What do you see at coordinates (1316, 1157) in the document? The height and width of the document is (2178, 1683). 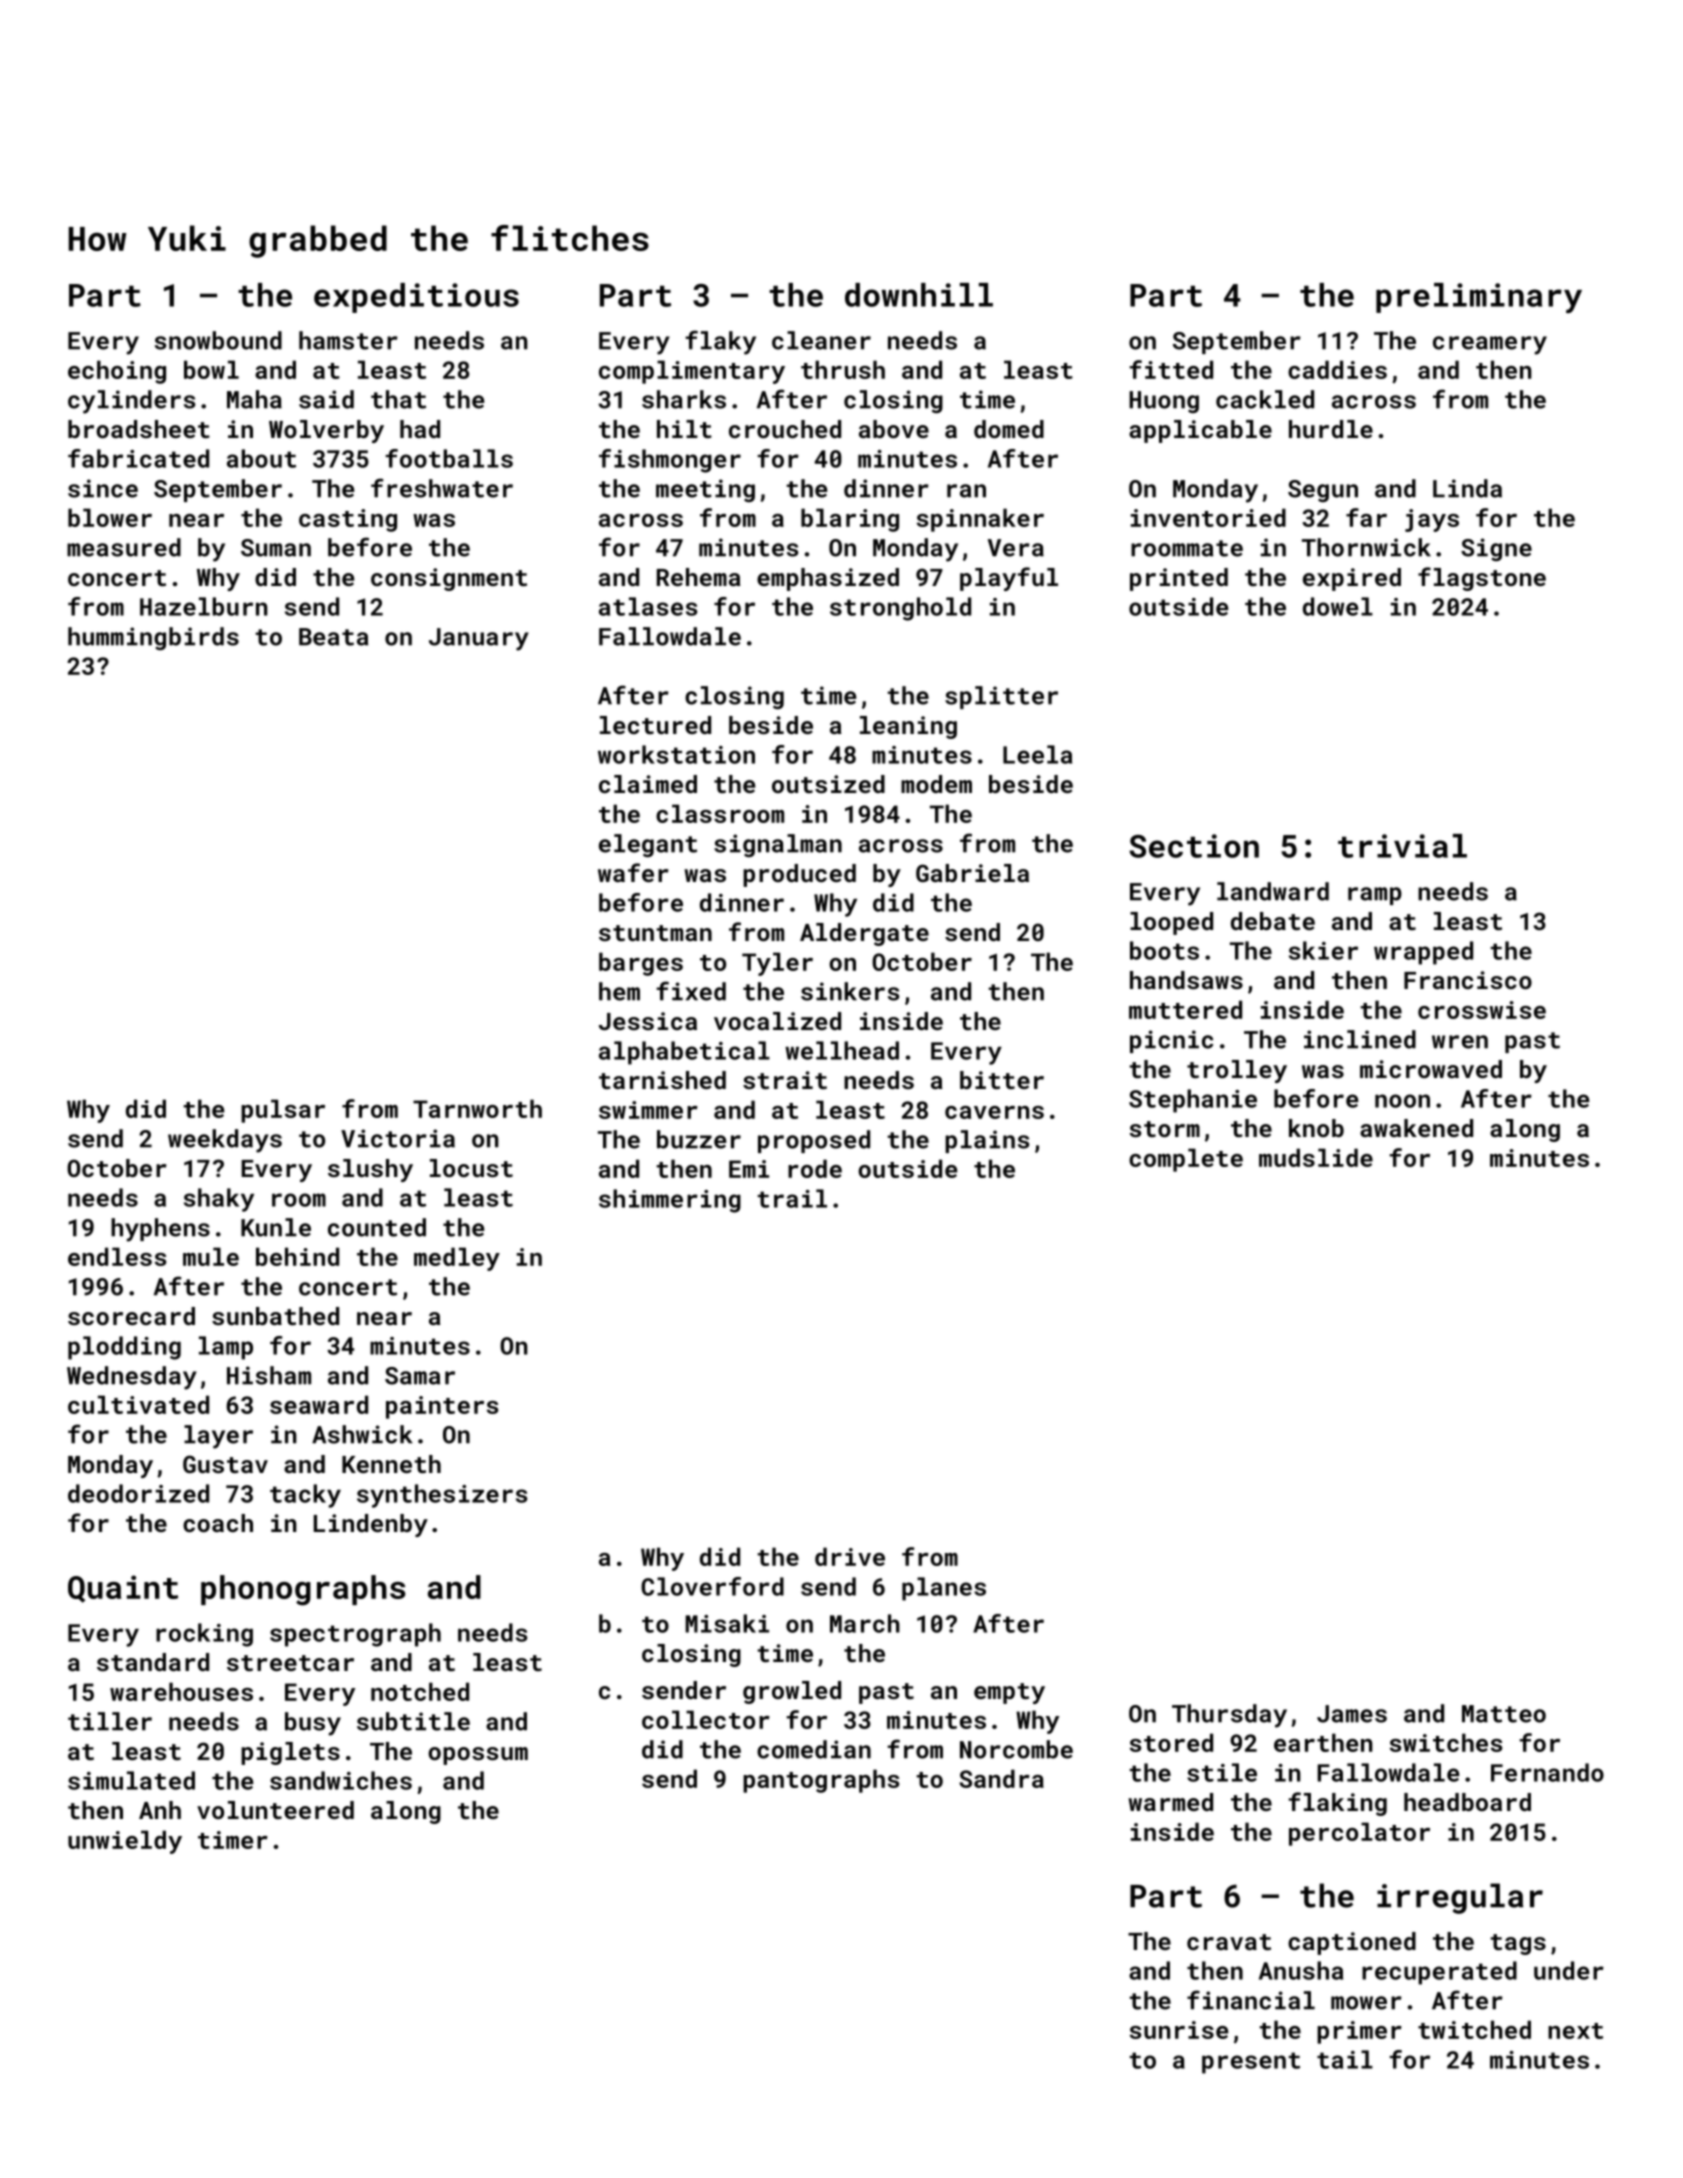 I see `mudslide` at bounding box center [1316, 1157].
